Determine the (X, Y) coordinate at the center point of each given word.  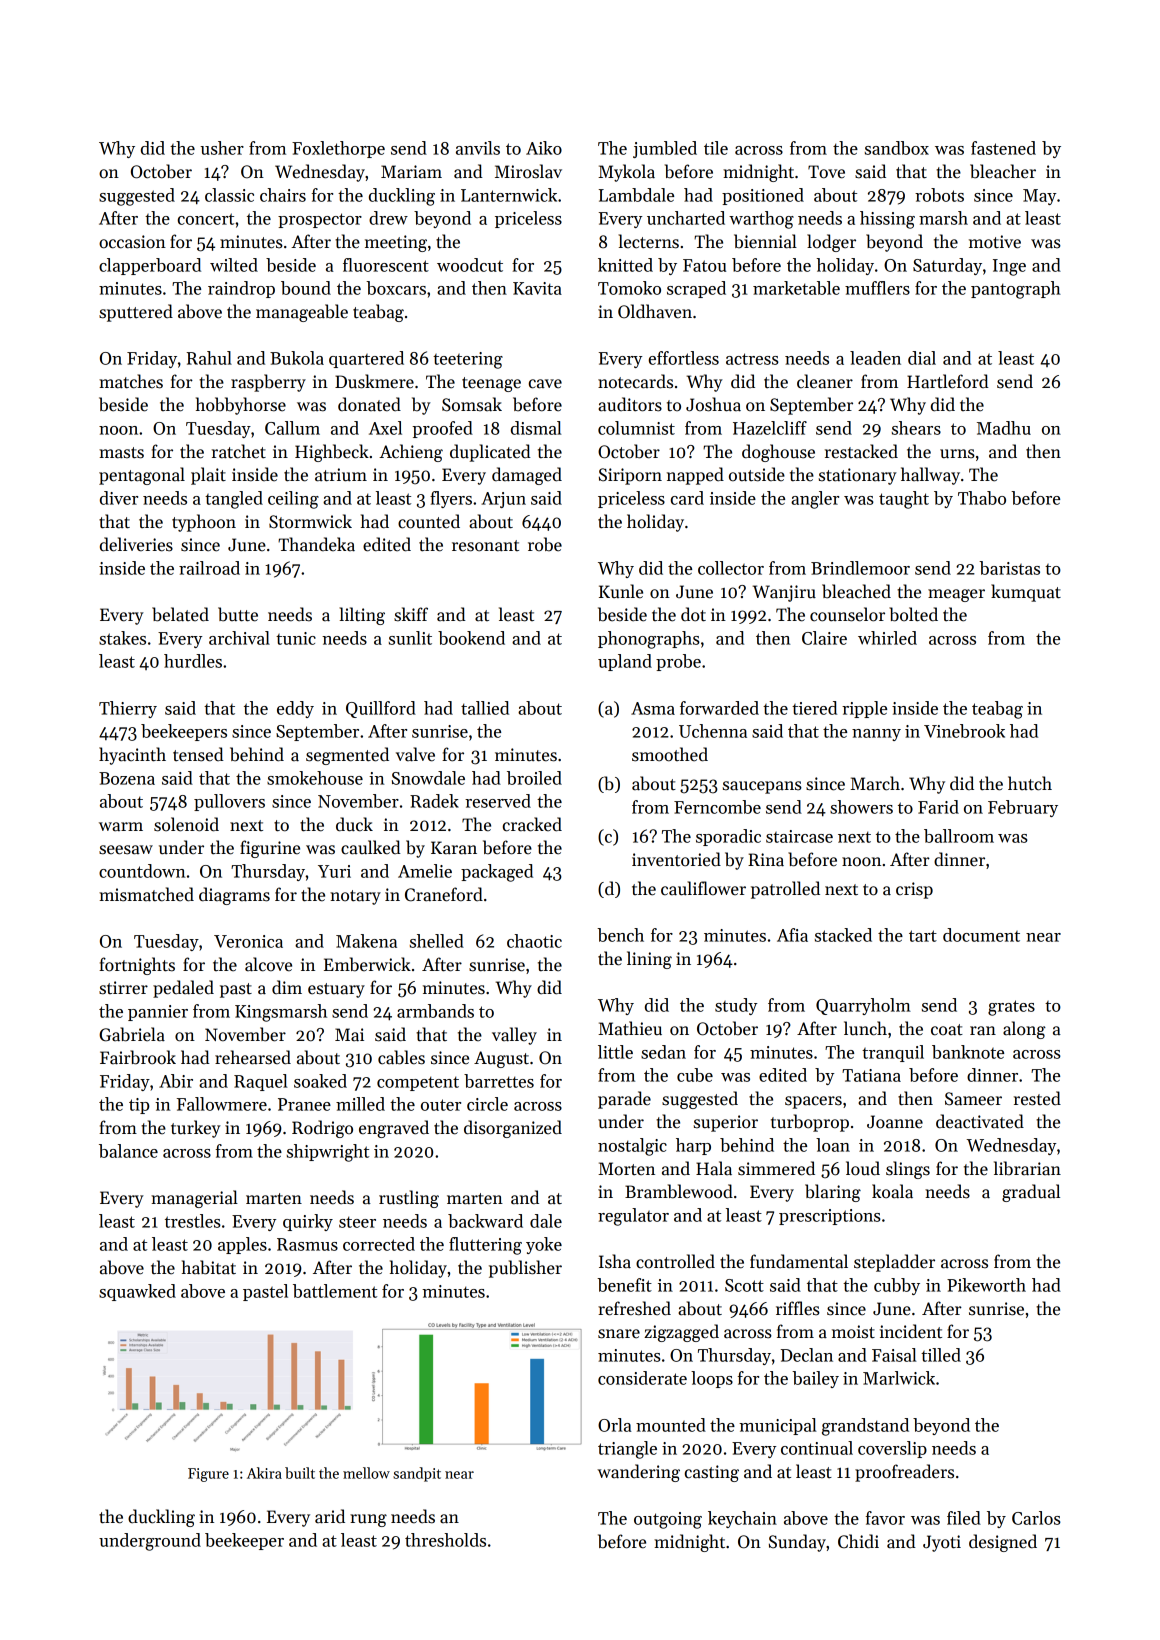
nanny (876, 735)
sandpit (417, 1474)
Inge (1009, 267)
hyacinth (132, 756)
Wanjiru (784, 593)
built (300, 1473)
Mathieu (630, 1028)
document (981, 935)
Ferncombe (717, 807)
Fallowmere (222, 1104)
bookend (471, 638)
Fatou (704, 265)
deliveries (136, 544)
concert (206, 219)
